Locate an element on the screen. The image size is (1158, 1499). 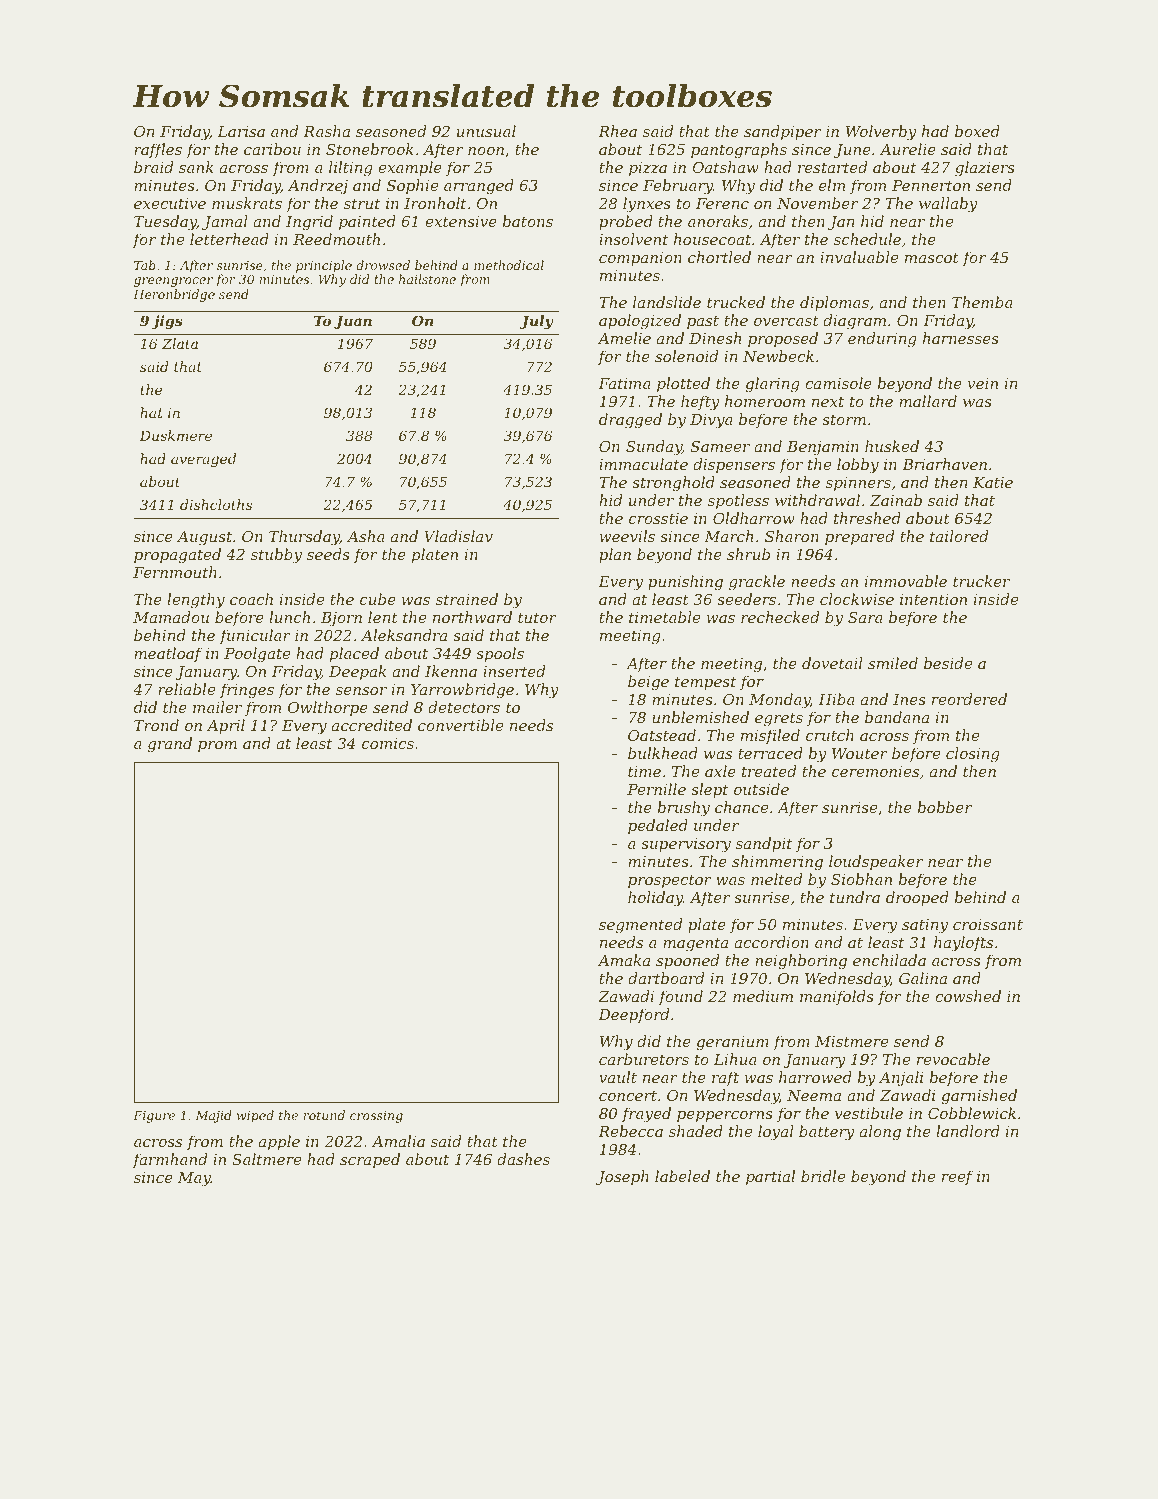
vein is located at coordinates (982, 383).
